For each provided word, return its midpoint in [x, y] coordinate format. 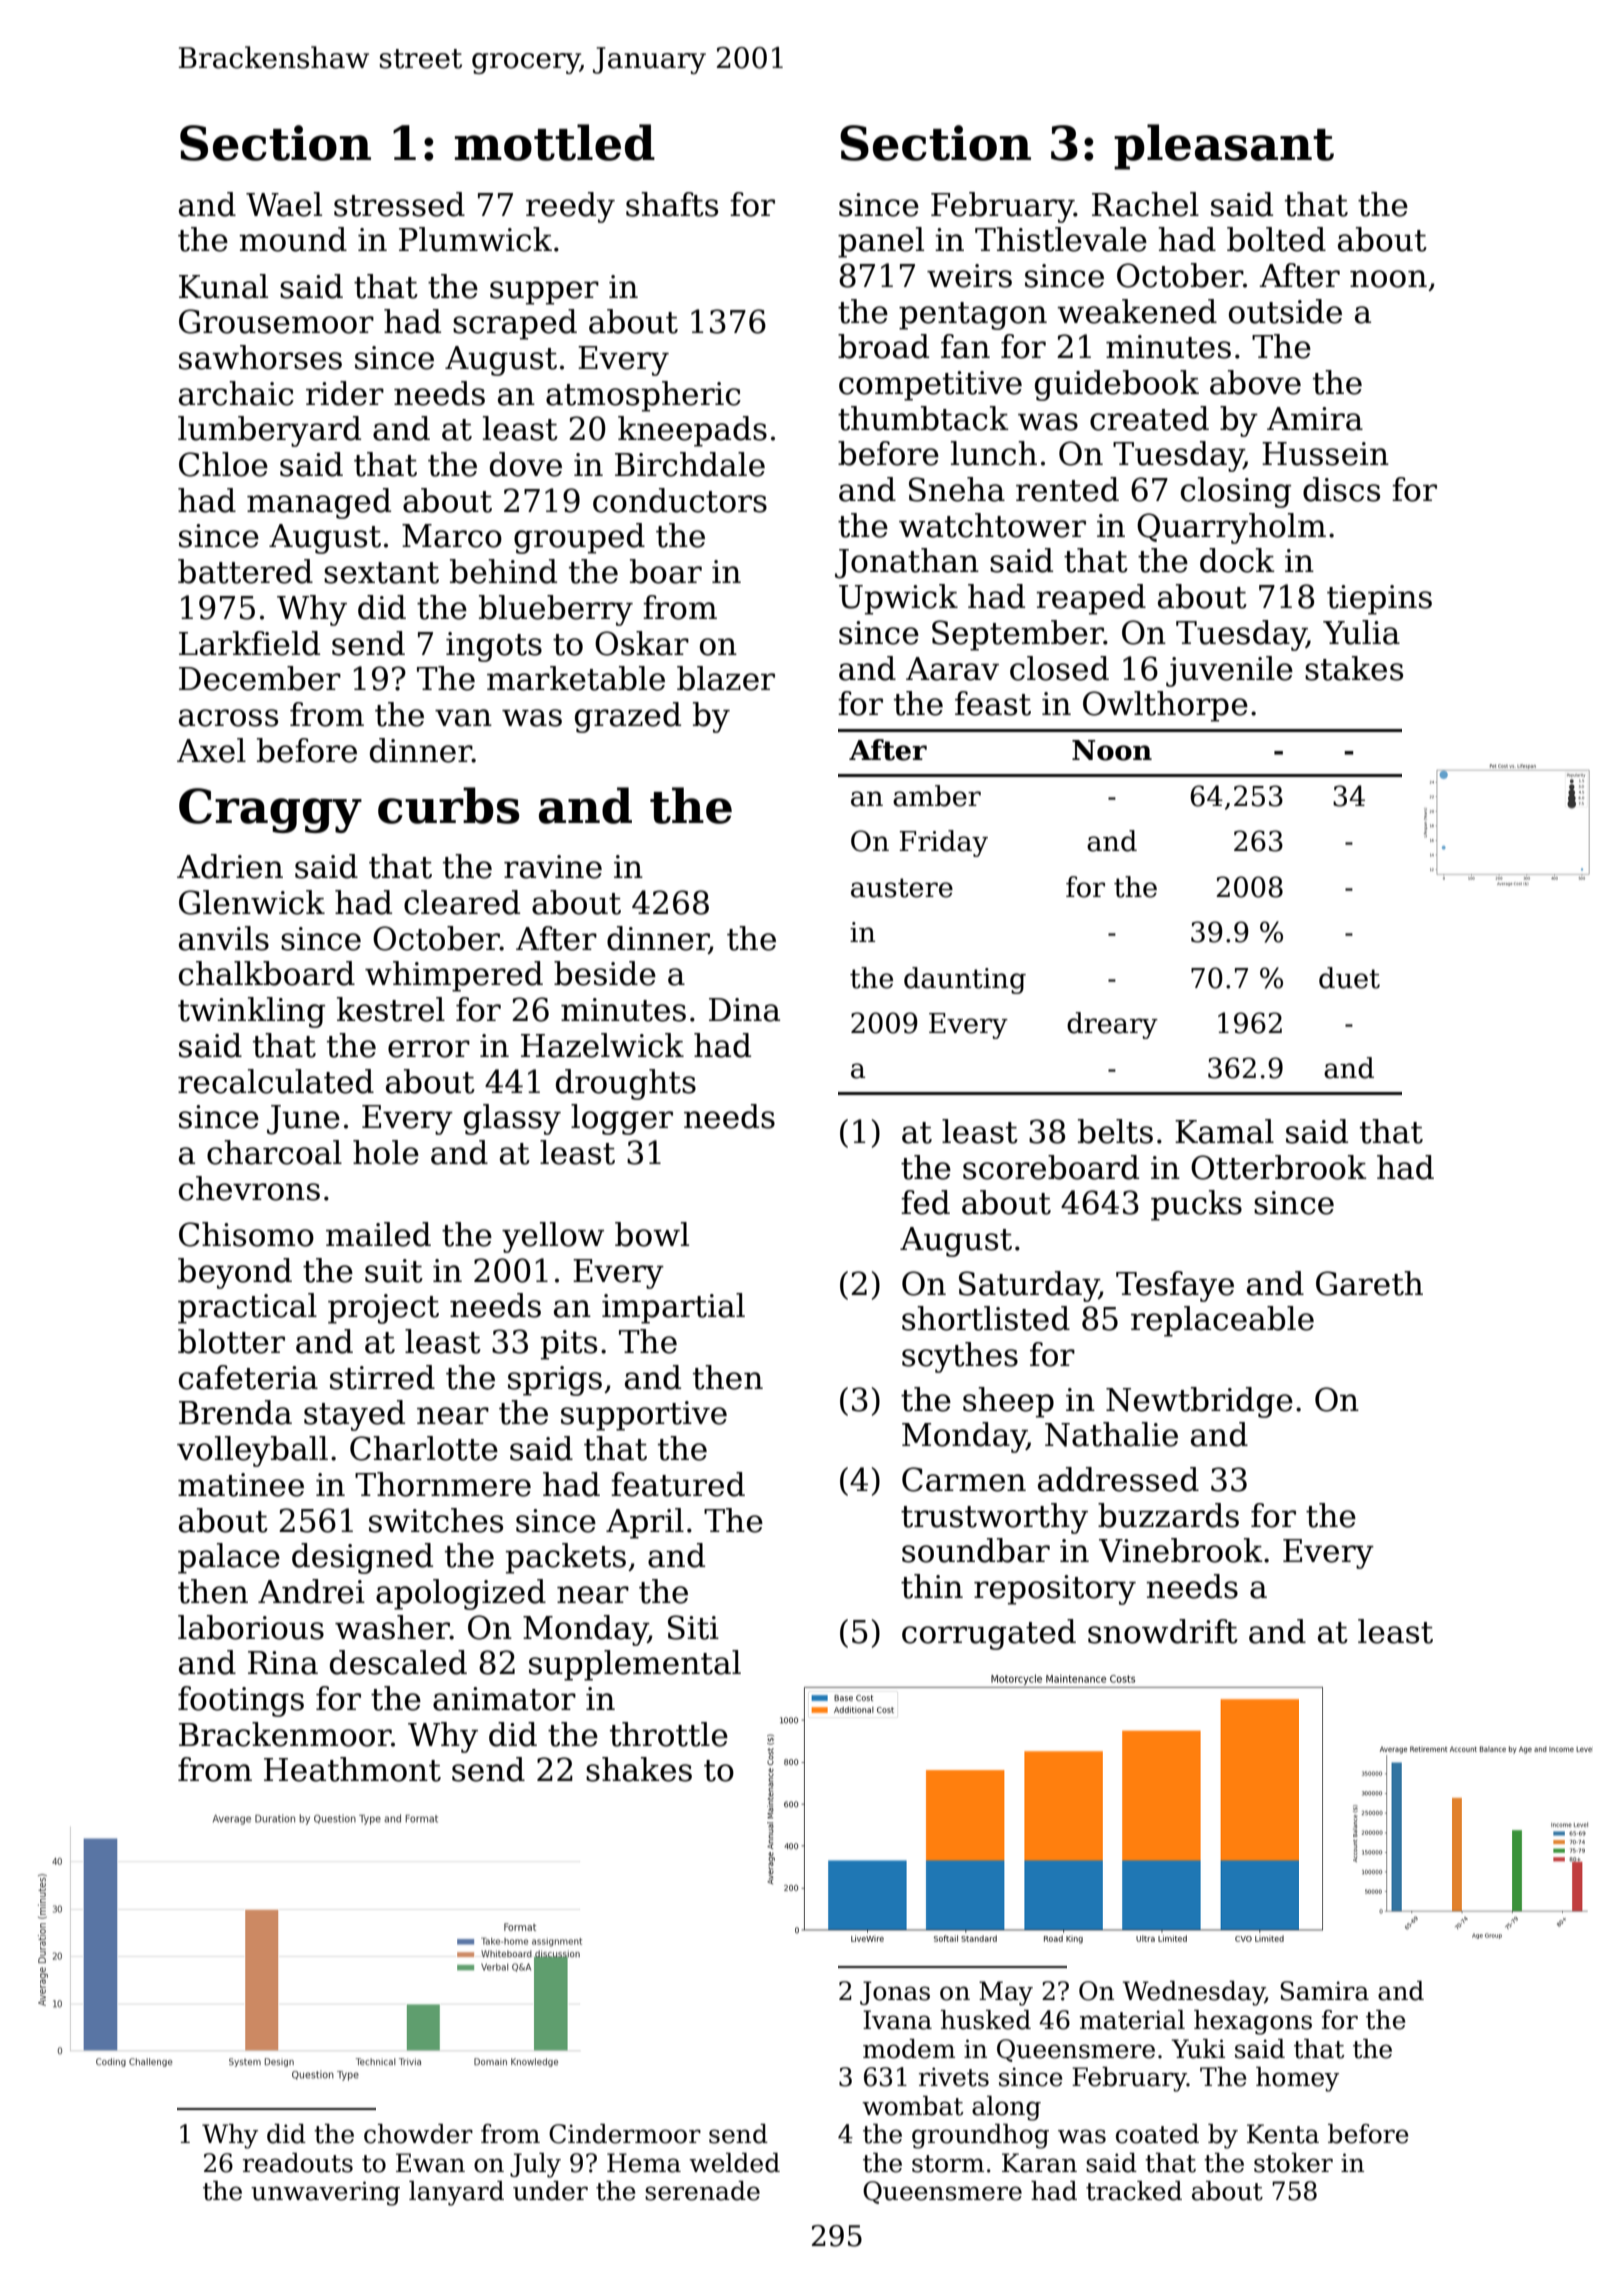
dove [526, 464]
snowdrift [1163, 1631]
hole [386, 1152]
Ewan [430, 2163]
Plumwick [475, 239]
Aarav [952, 669]
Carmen [964, 1479]
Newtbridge [1199, 1402]
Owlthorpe [1165, 706]
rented [1067, 489]
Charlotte [424, 1448]
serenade [702, 2191]
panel [881, 242]
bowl [652, 1234]
